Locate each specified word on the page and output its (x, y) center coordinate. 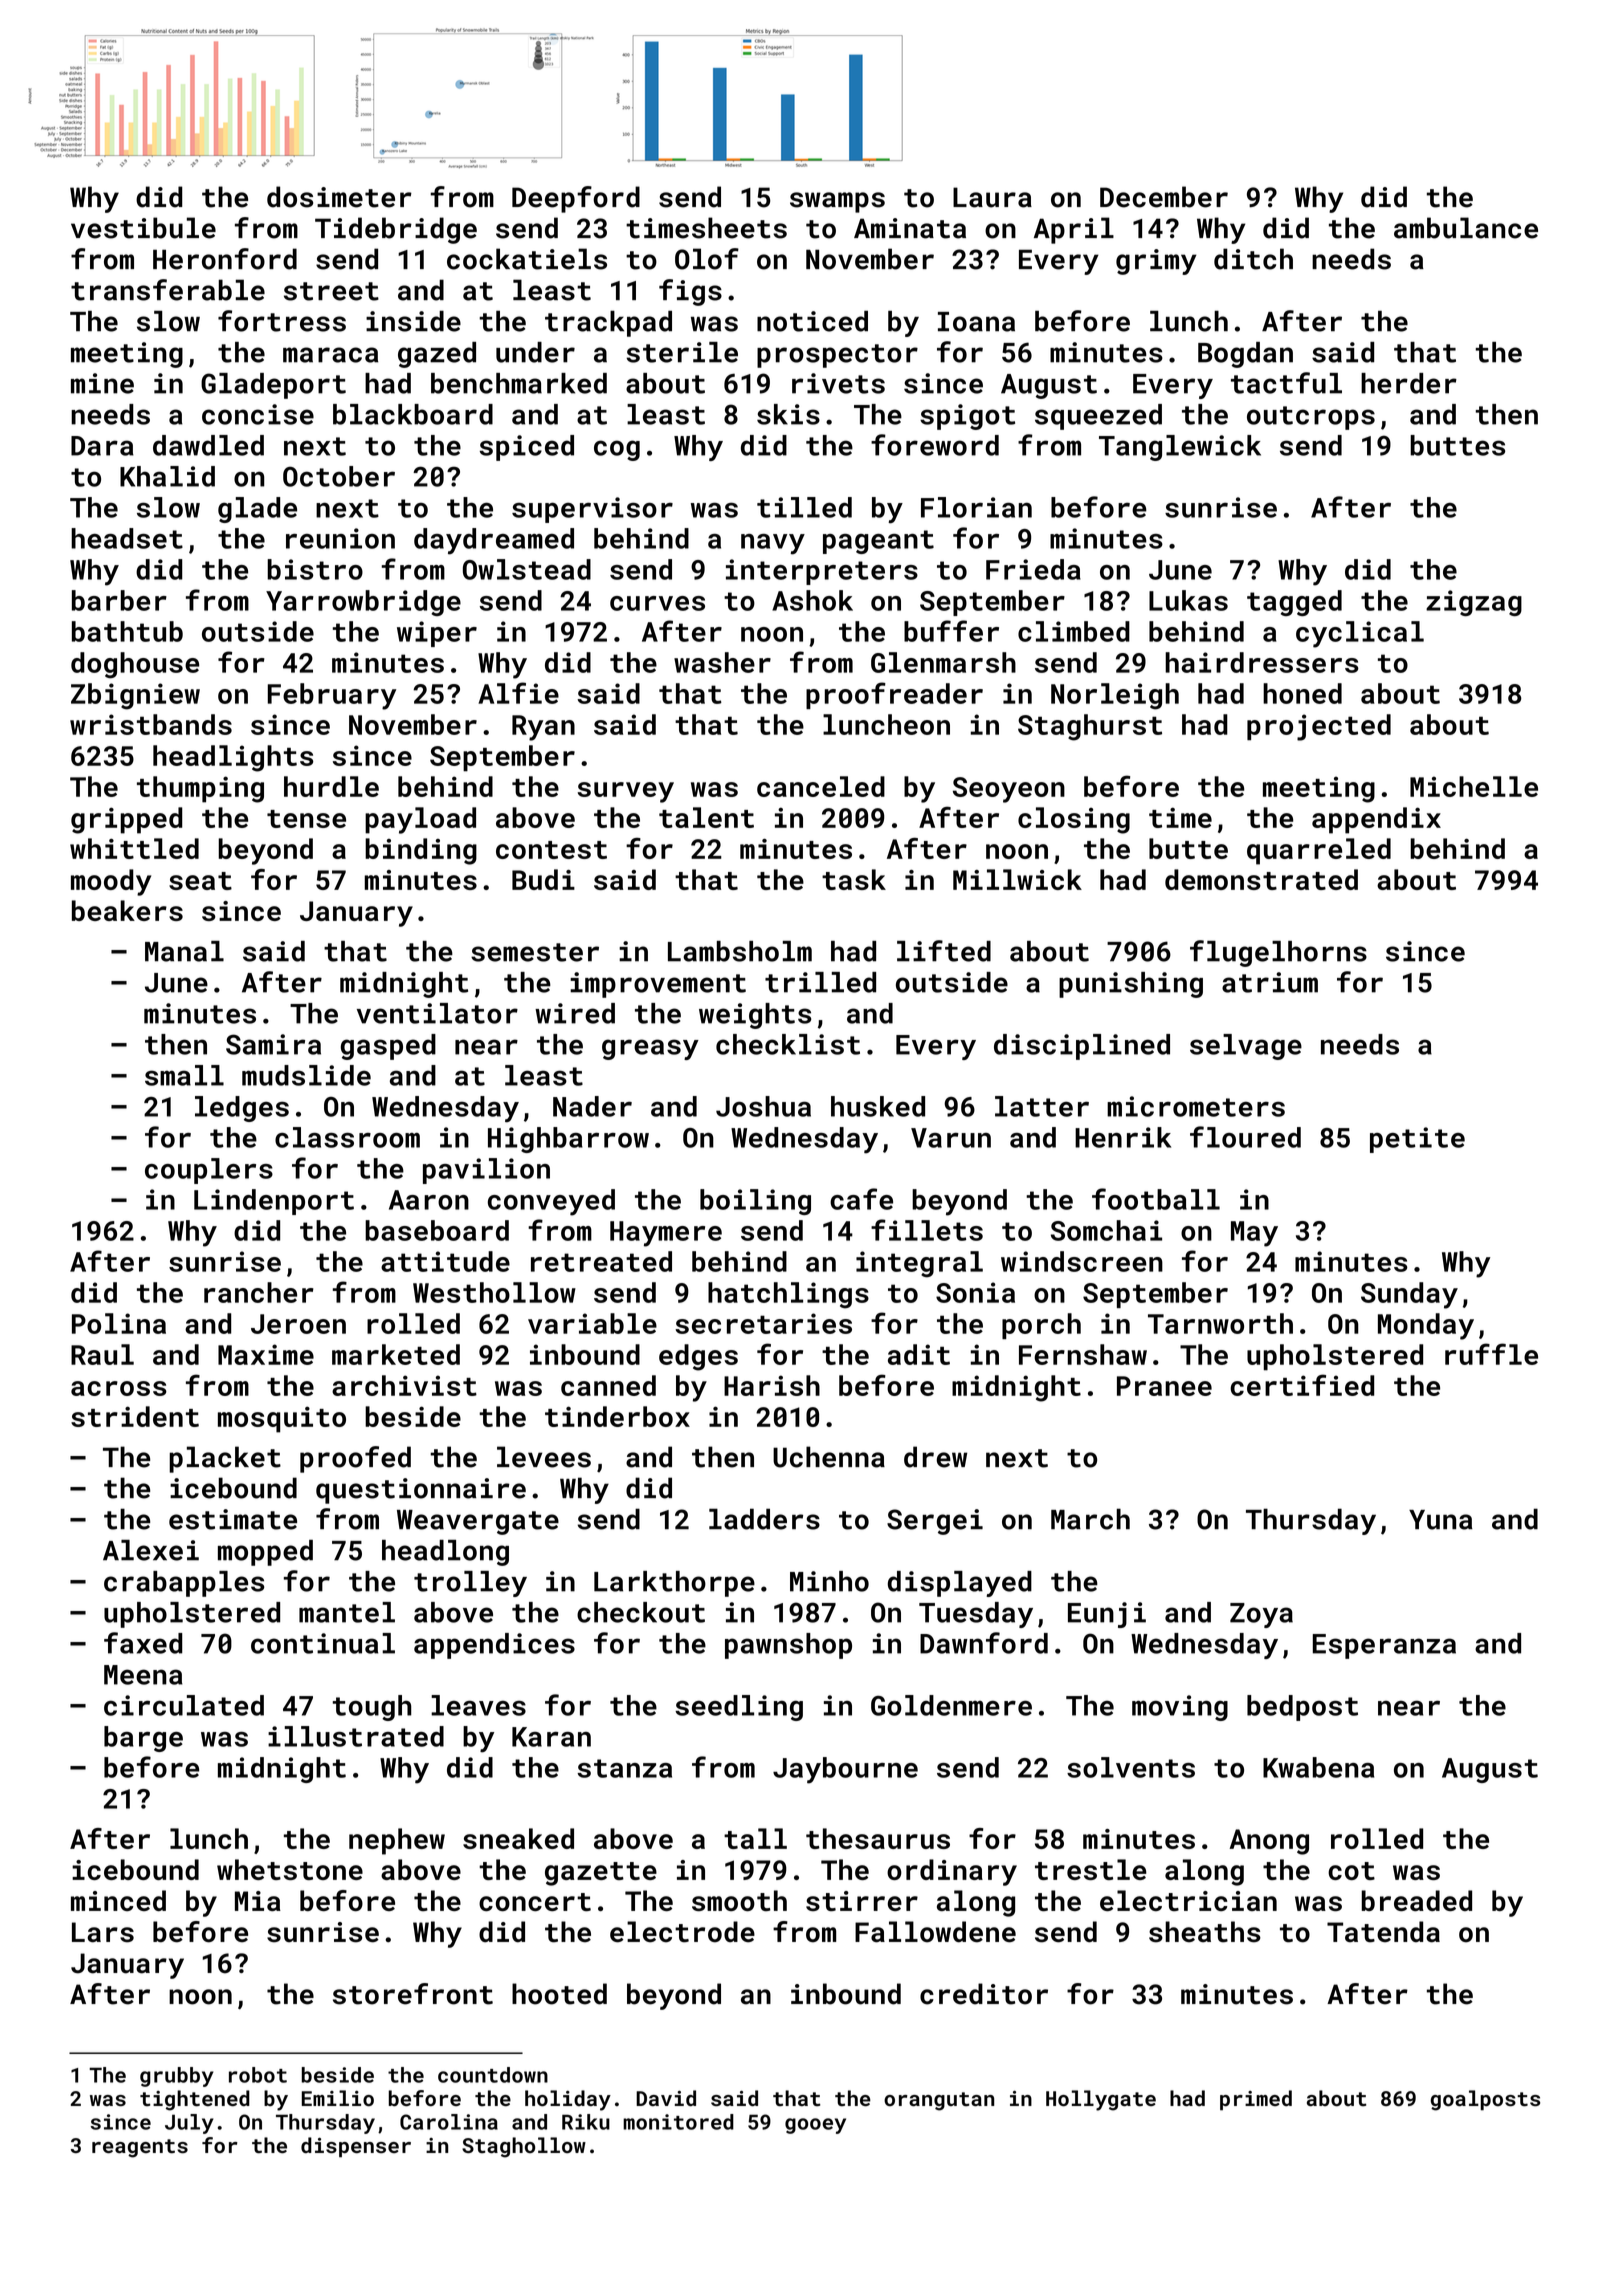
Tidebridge (396, 230)
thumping (200, 789)
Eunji (1107, 1615)
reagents (140, 2148)
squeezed (1098, 417)
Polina (119, 1323)
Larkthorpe (674, 1584)
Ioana (976, 322)
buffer (951, 631)
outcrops (1311, 418)
